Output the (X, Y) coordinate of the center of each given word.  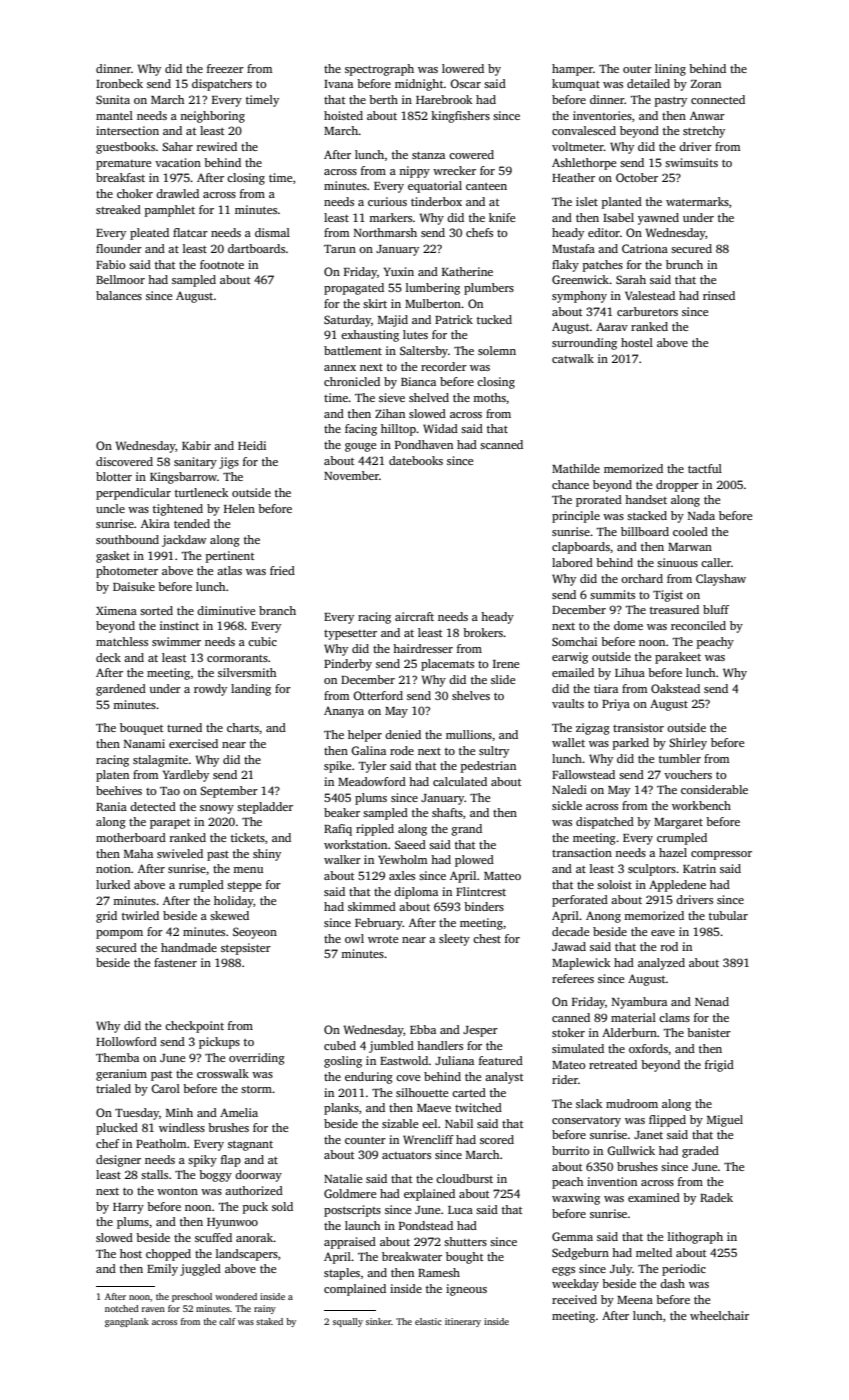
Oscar (465, 83)
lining (670, 70)
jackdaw (184, 541)
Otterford (378, 695)
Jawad (569, 946)
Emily (162, 1270)
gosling (343, 1062)
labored (572, 562)
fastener (175, 962)
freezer (225, 68)
